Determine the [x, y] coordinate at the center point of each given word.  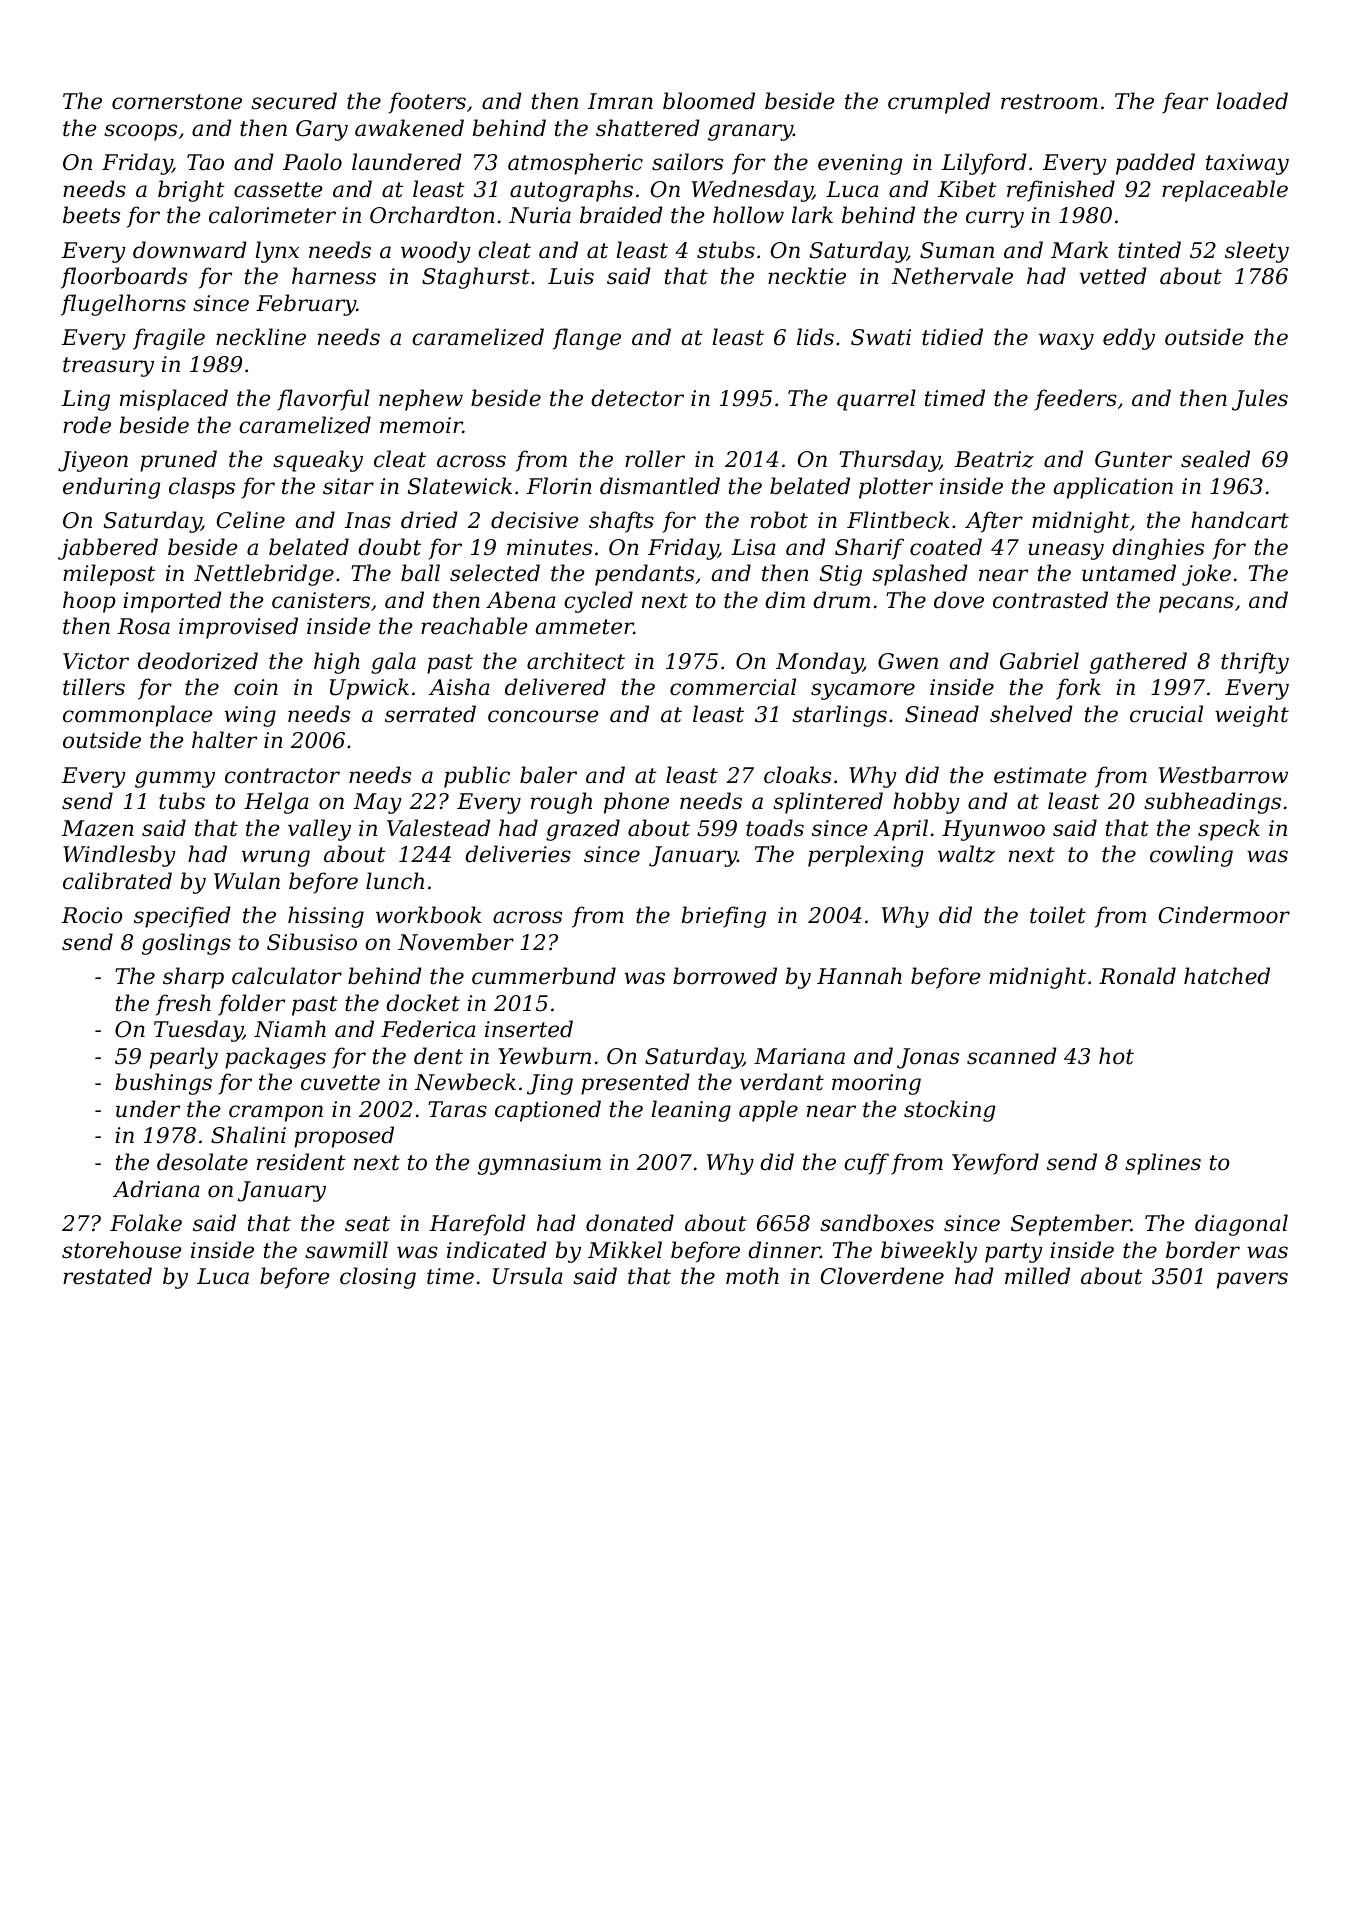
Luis [571, 276]
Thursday [889, 461]
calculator [287, 976]
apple [768, 1111]
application [1113, 488]
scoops [140, 132]
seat [367, 1224]
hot [1116, 1056]
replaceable [1225, 191]
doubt [389, 547]
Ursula [528, 1276]
